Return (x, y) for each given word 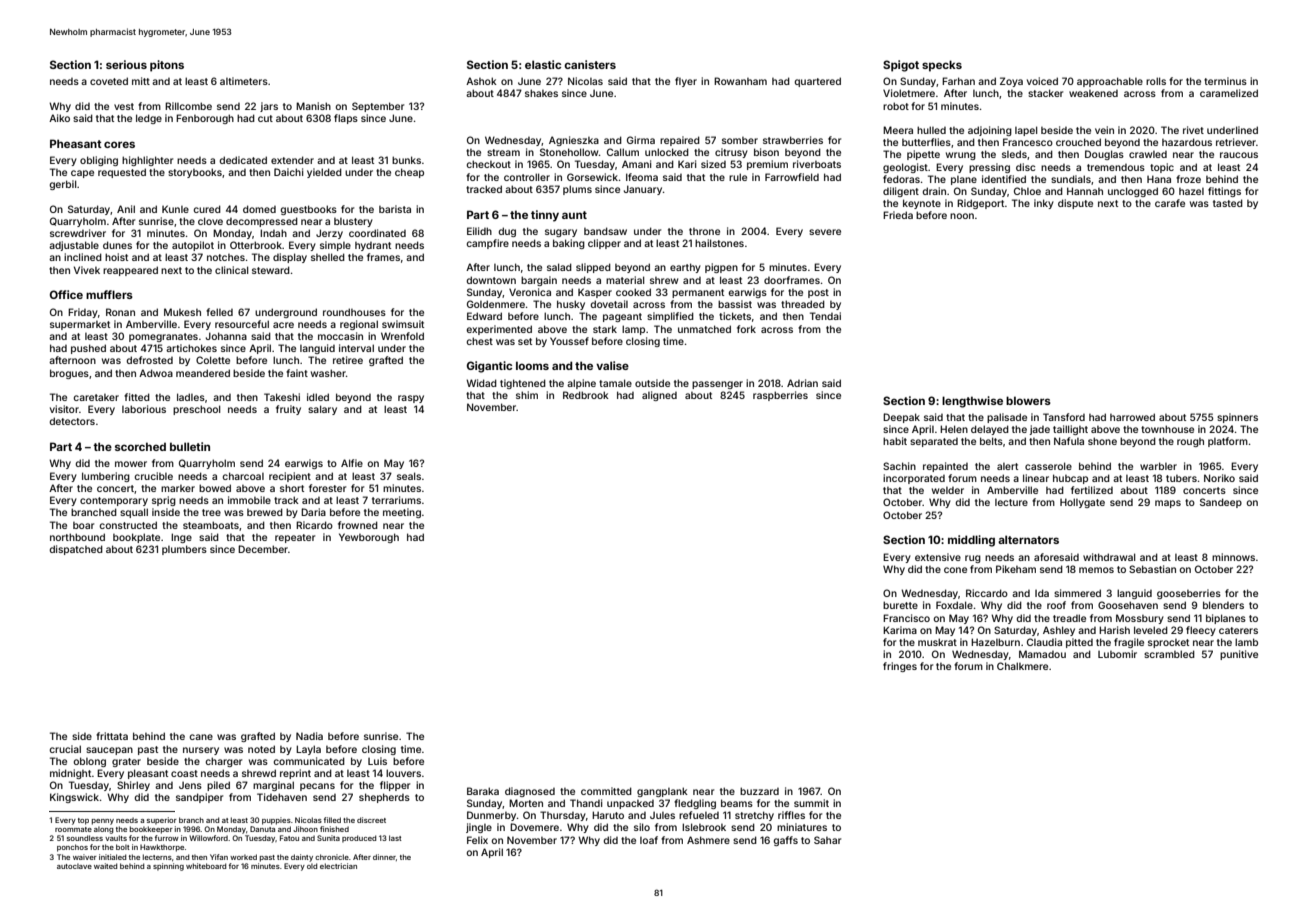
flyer (686, 82)
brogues (69, 374)
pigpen (721, 268)
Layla (308, 750)
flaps (346, 119)
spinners (1237, 418)
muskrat (937, 642)
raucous (1239, 155)
